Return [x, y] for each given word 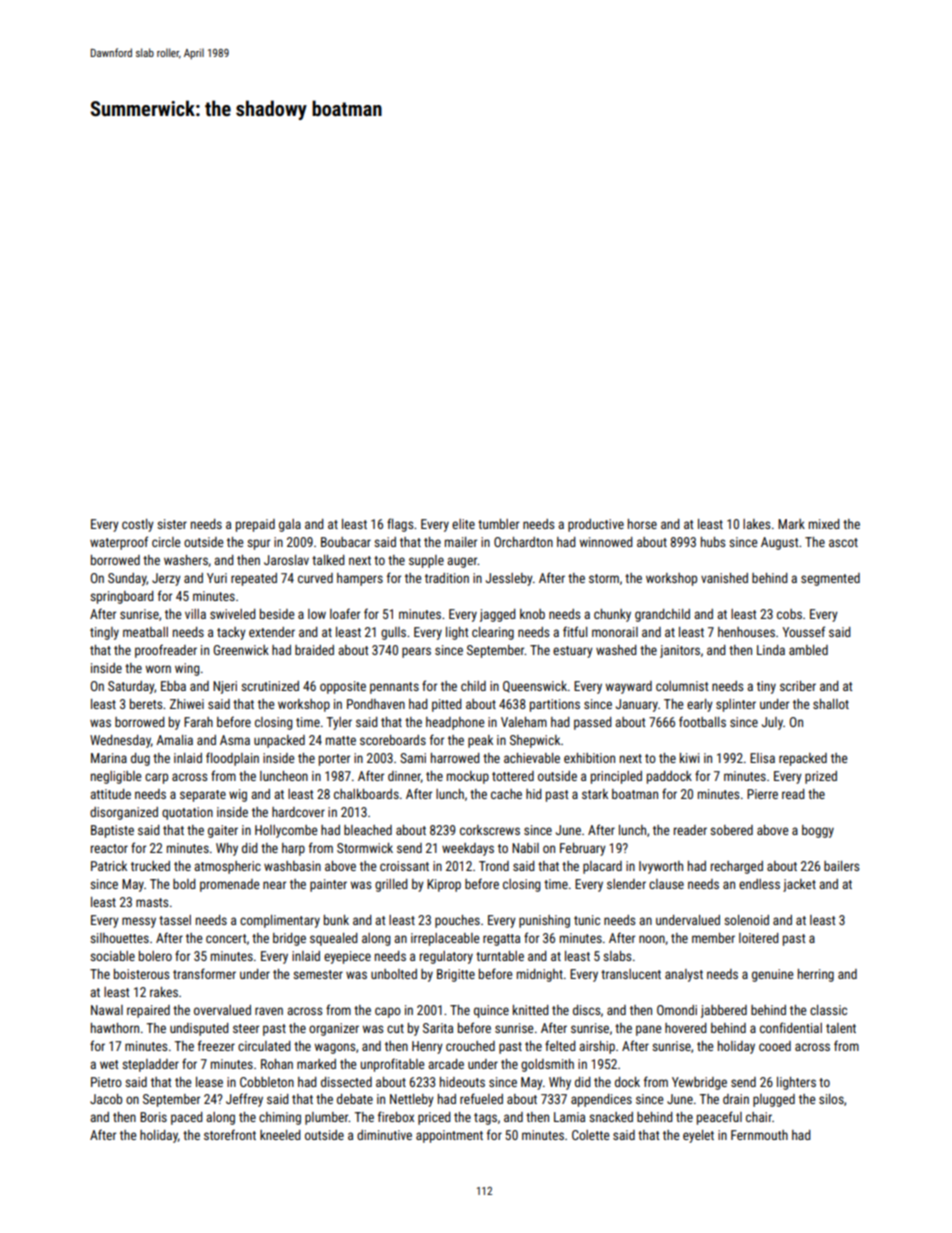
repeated [254, 579]
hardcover [298, 812]
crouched [470, 1046]
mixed [824, 524]
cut [395, 1028]
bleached [368, 830]
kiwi [689, 758]
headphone [455, 723]
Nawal [107, 1010]
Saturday [131, 687]
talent [841, 1028]
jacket [799, 885]
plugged [774, 1100]
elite [463, 524]
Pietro [106, 1082]
